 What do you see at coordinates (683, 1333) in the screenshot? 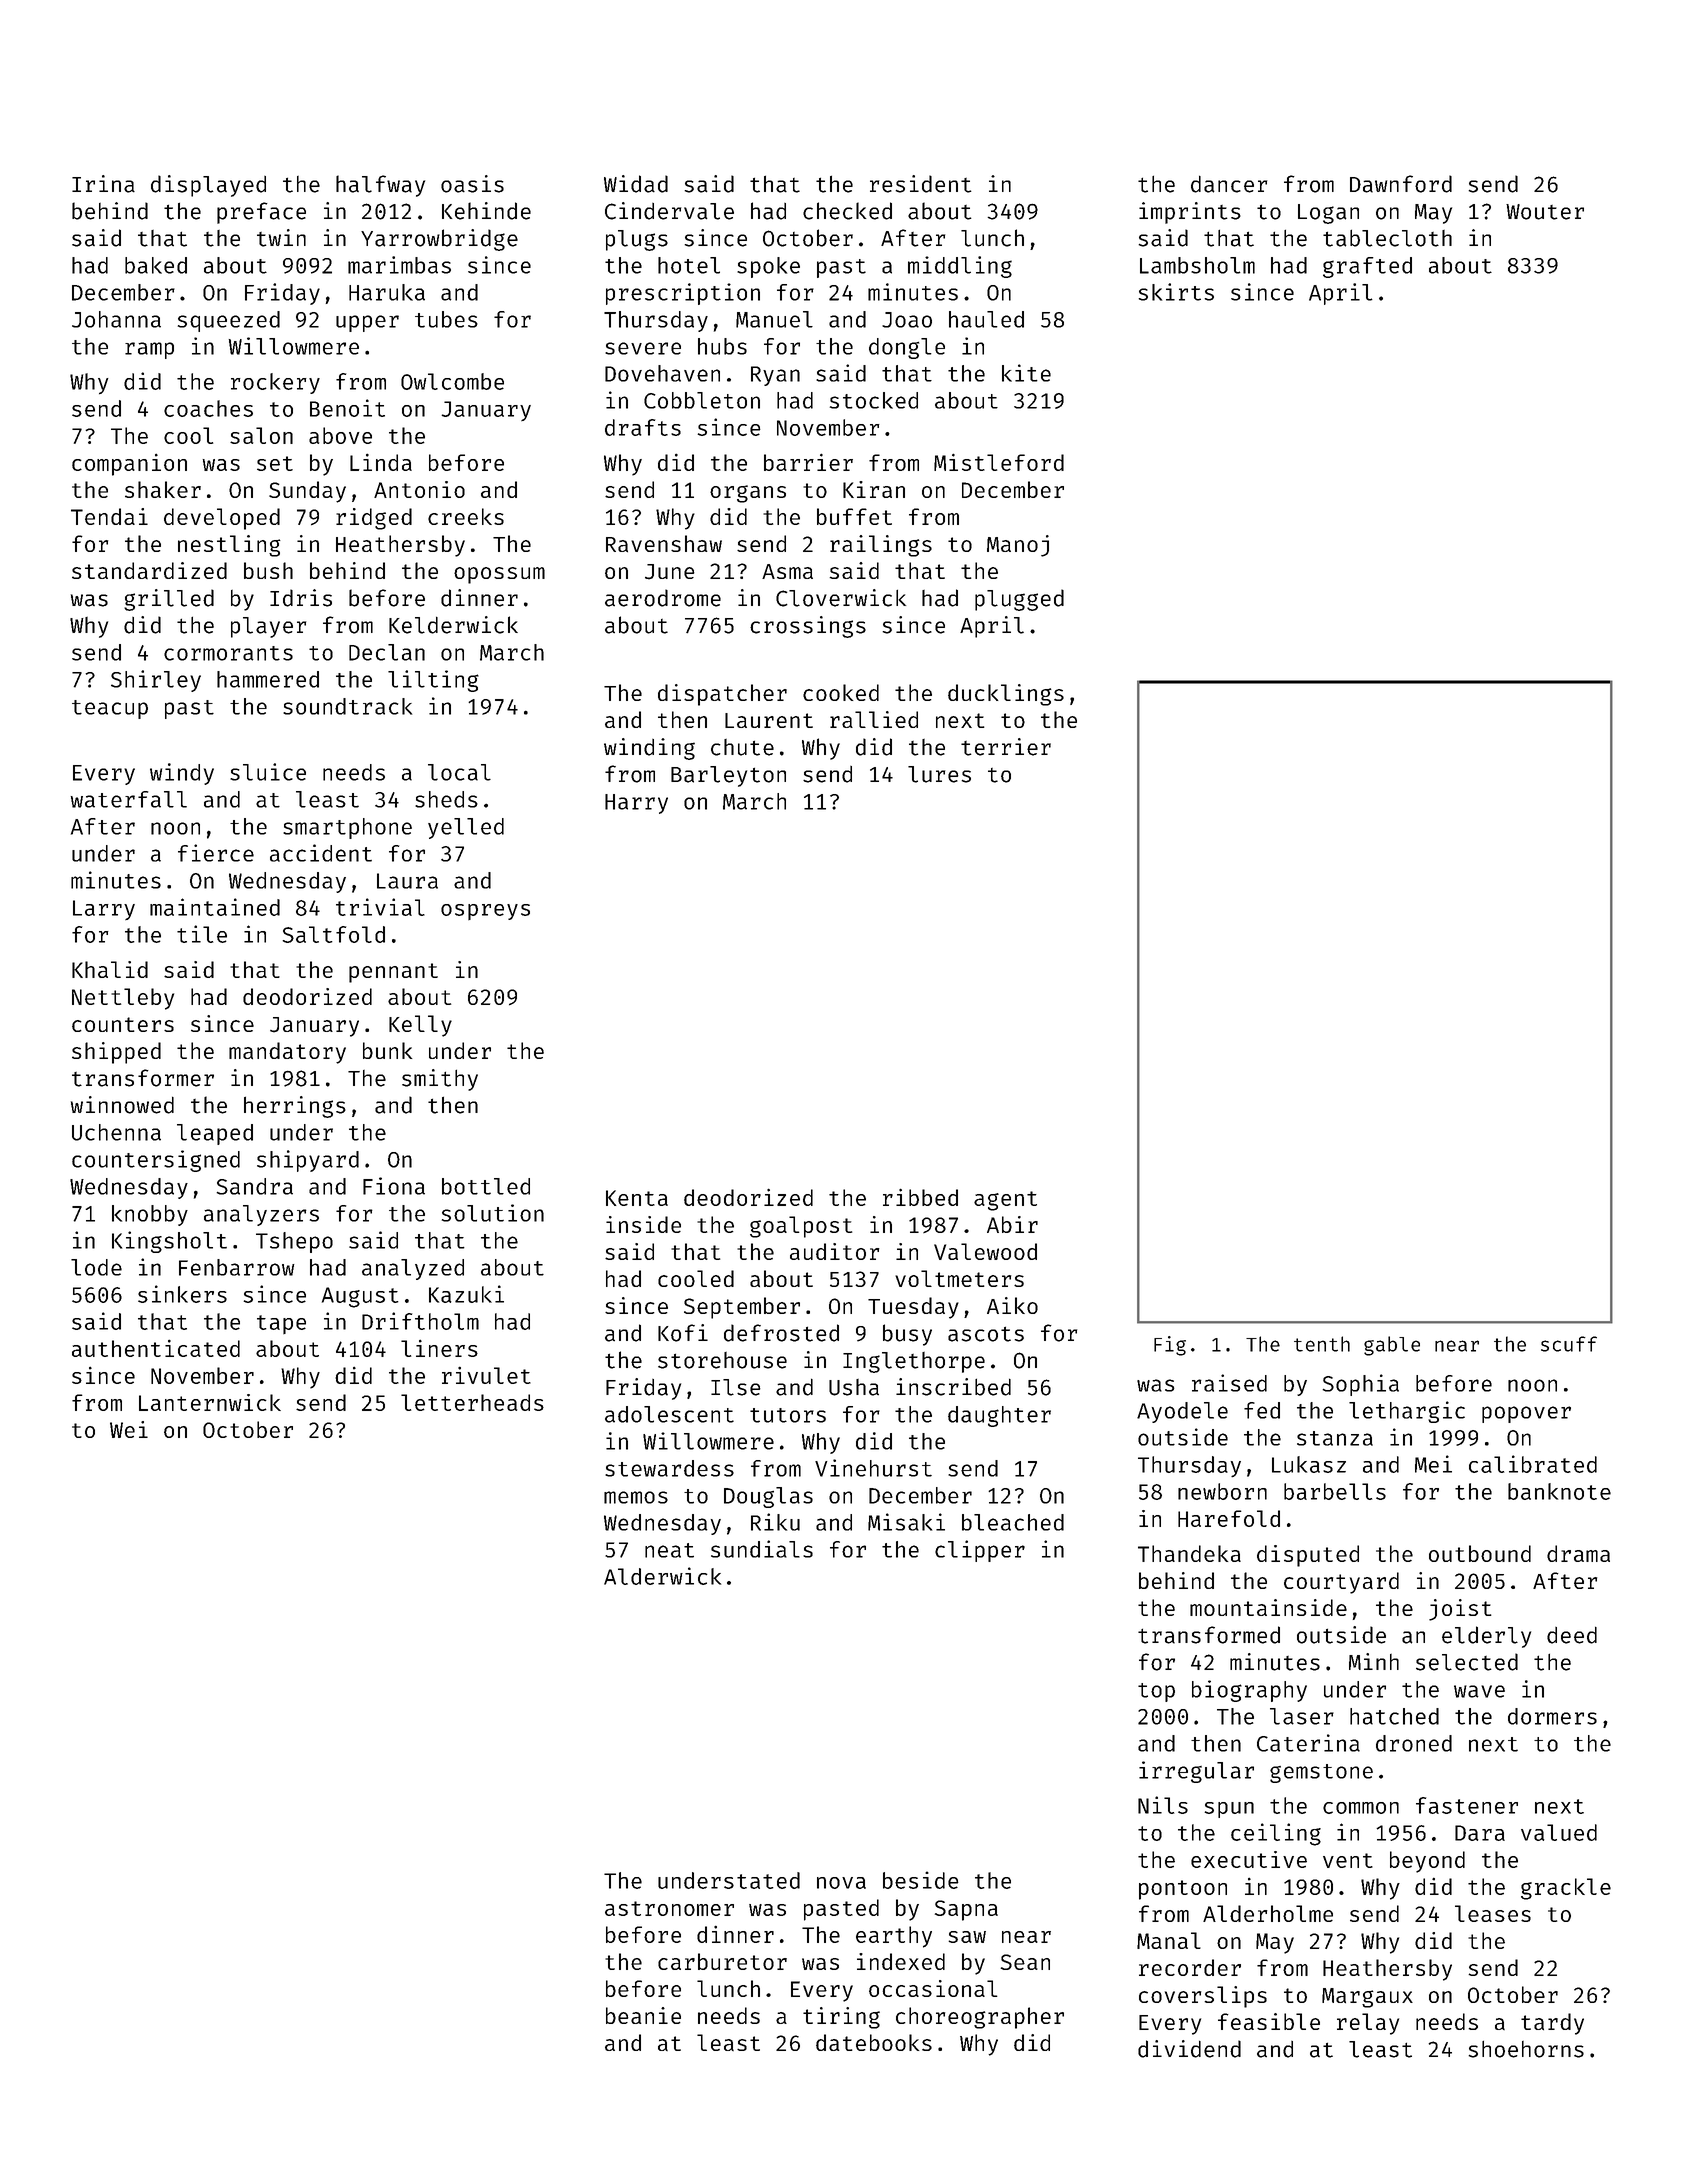
I see `Kofi` at bounding box center [683, 1333].
